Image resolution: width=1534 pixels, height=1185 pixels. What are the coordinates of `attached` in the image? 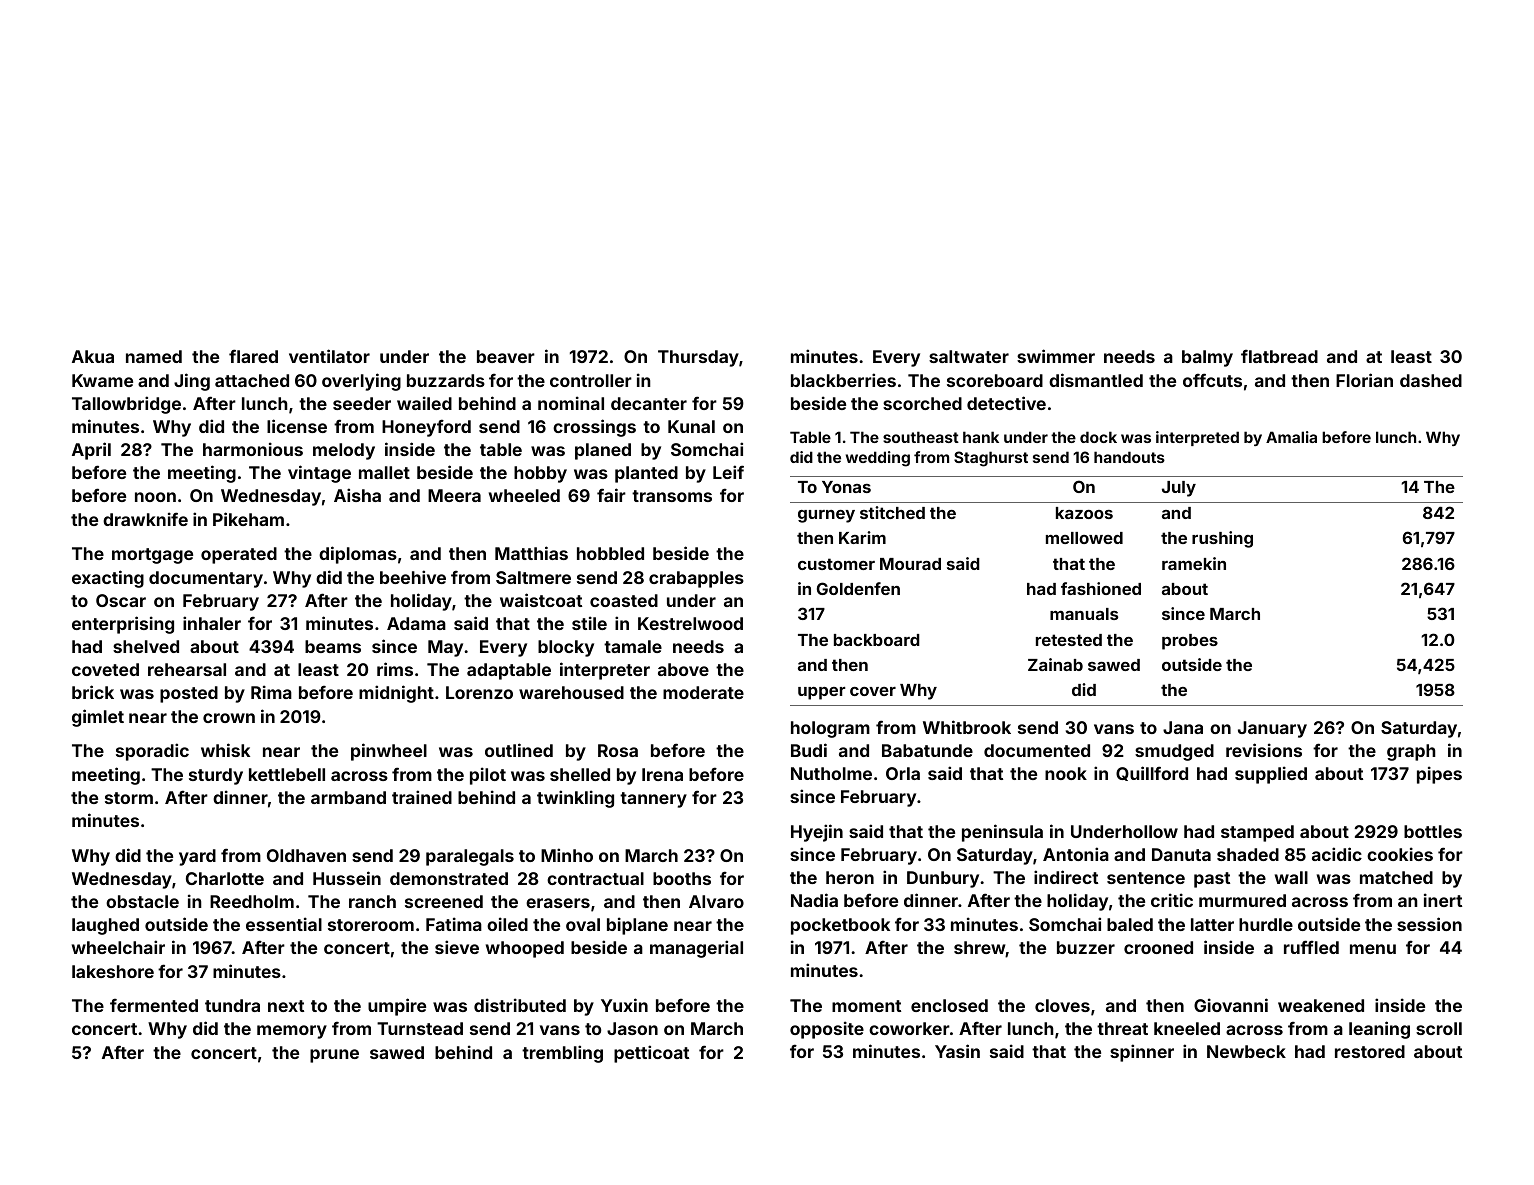 It's located at (252, 380).
